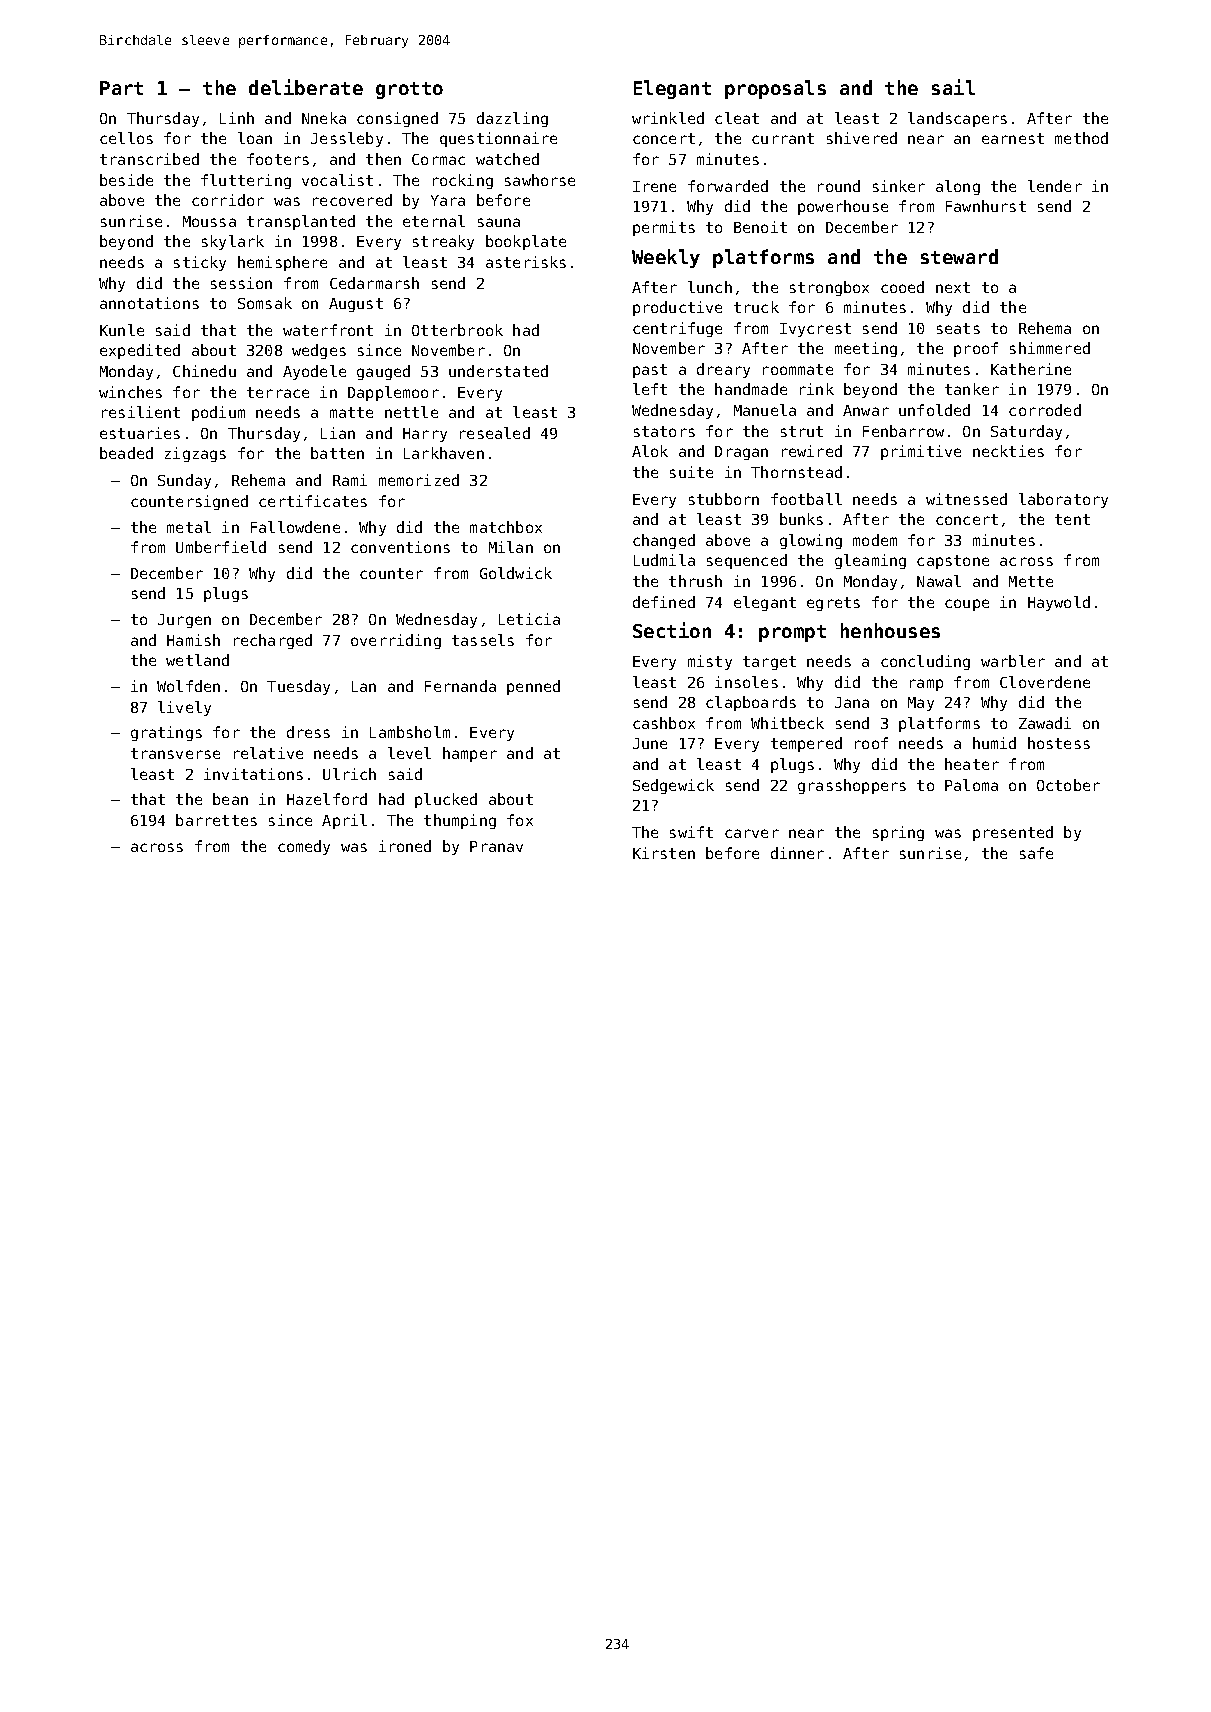  What do you see at coordinates (723, 370) in the image?
I see `dreary` at bounding box center [723, 370].
